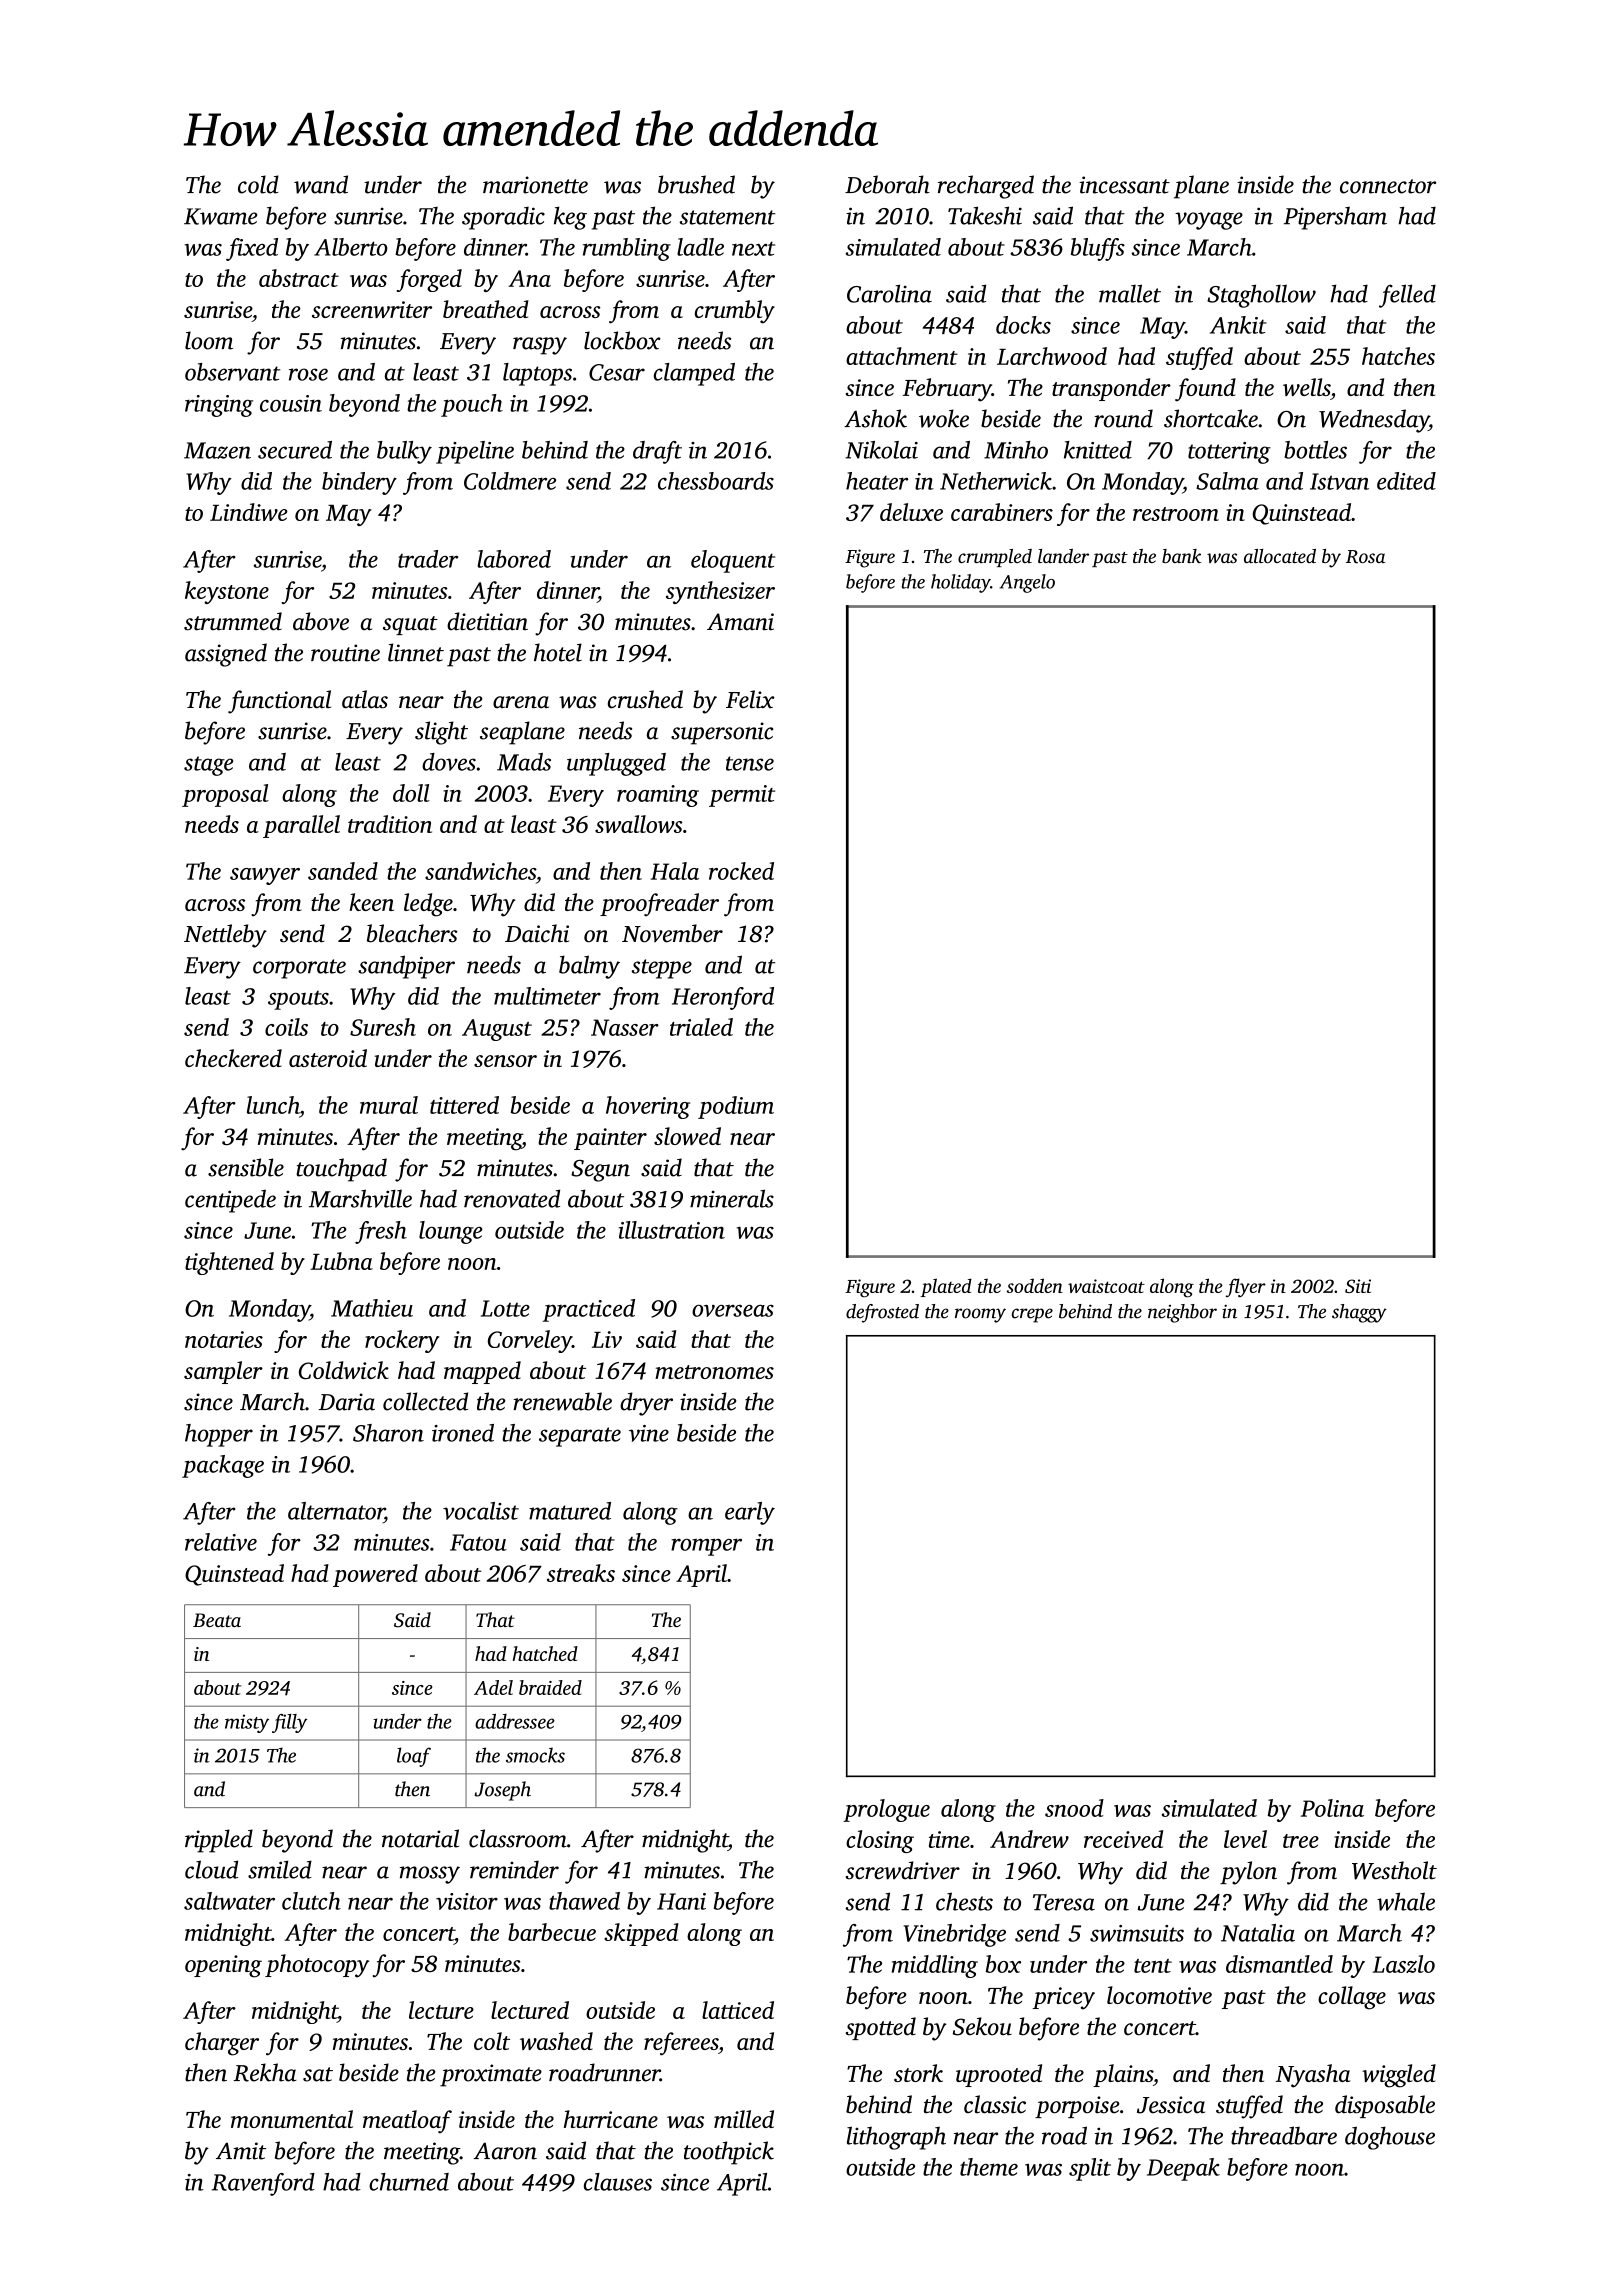 This page has width=1620, height=2292. Describe the element at coordinates (732, 1198) in the page. I see `minerals` at that location.
